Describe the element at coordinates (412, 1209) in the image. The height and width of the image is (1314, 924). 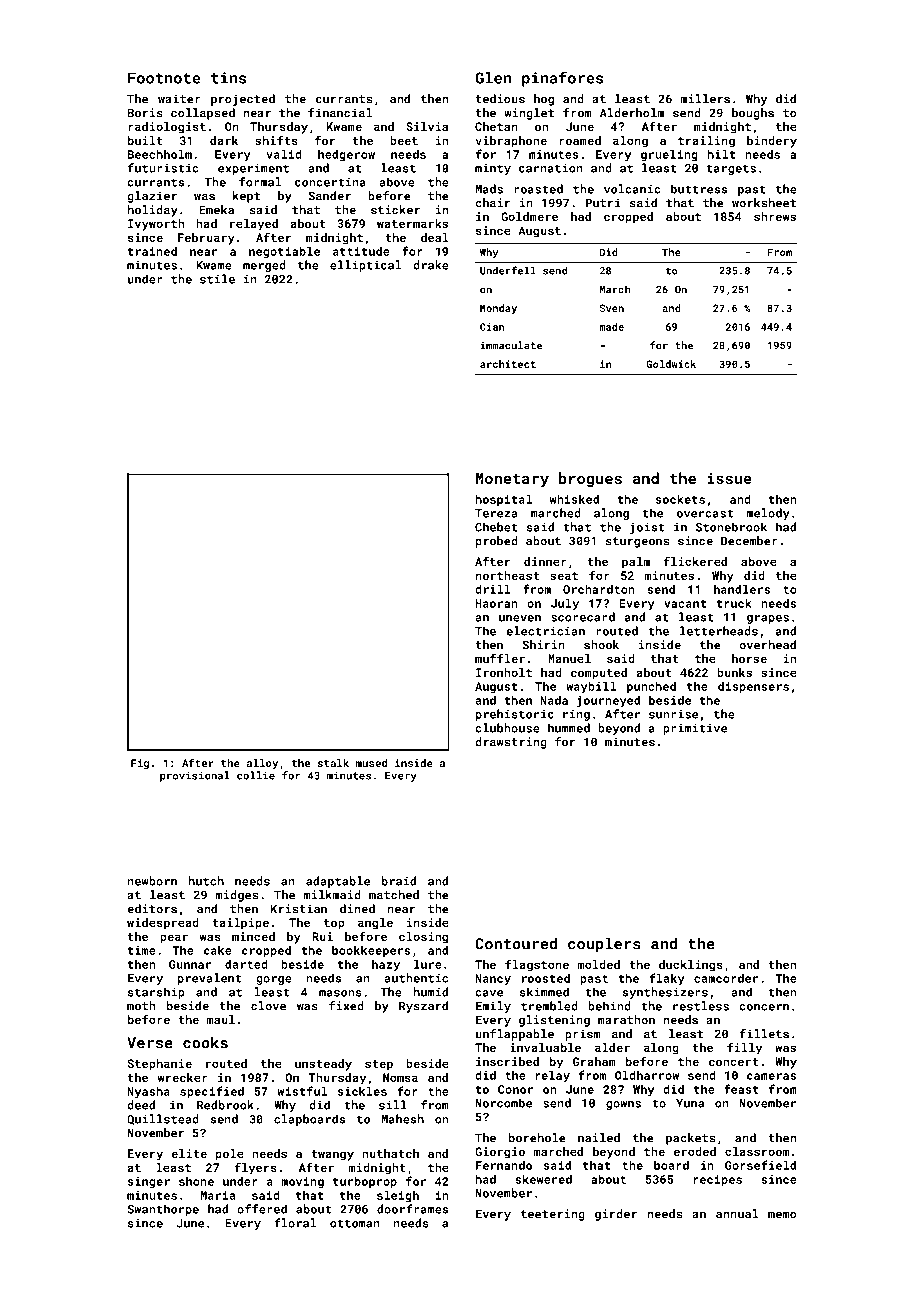
I see `doorframes` at that location.
